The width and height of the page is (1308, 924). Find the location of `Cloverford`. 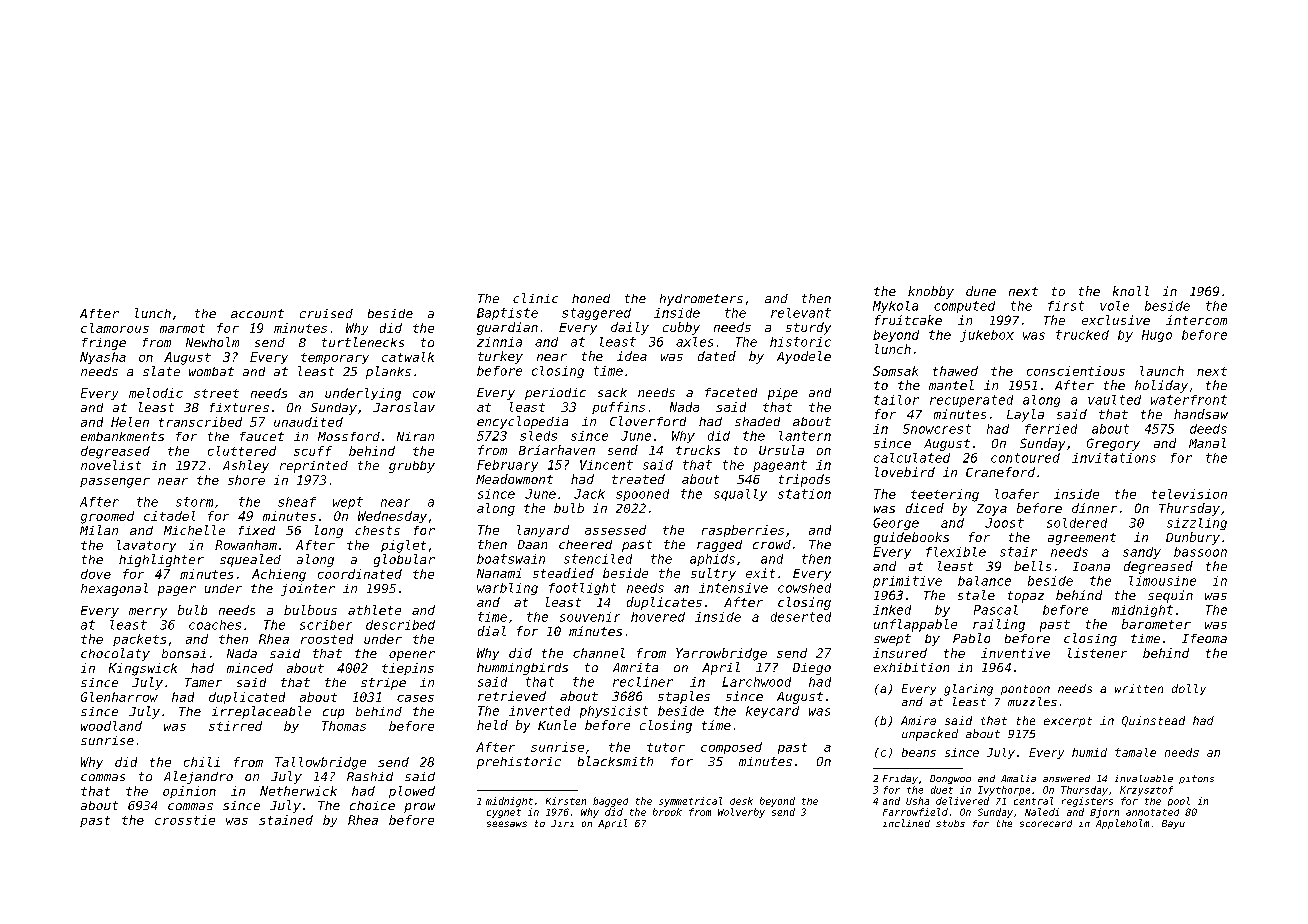

Cloverford is located at coordinates (648, 421).
